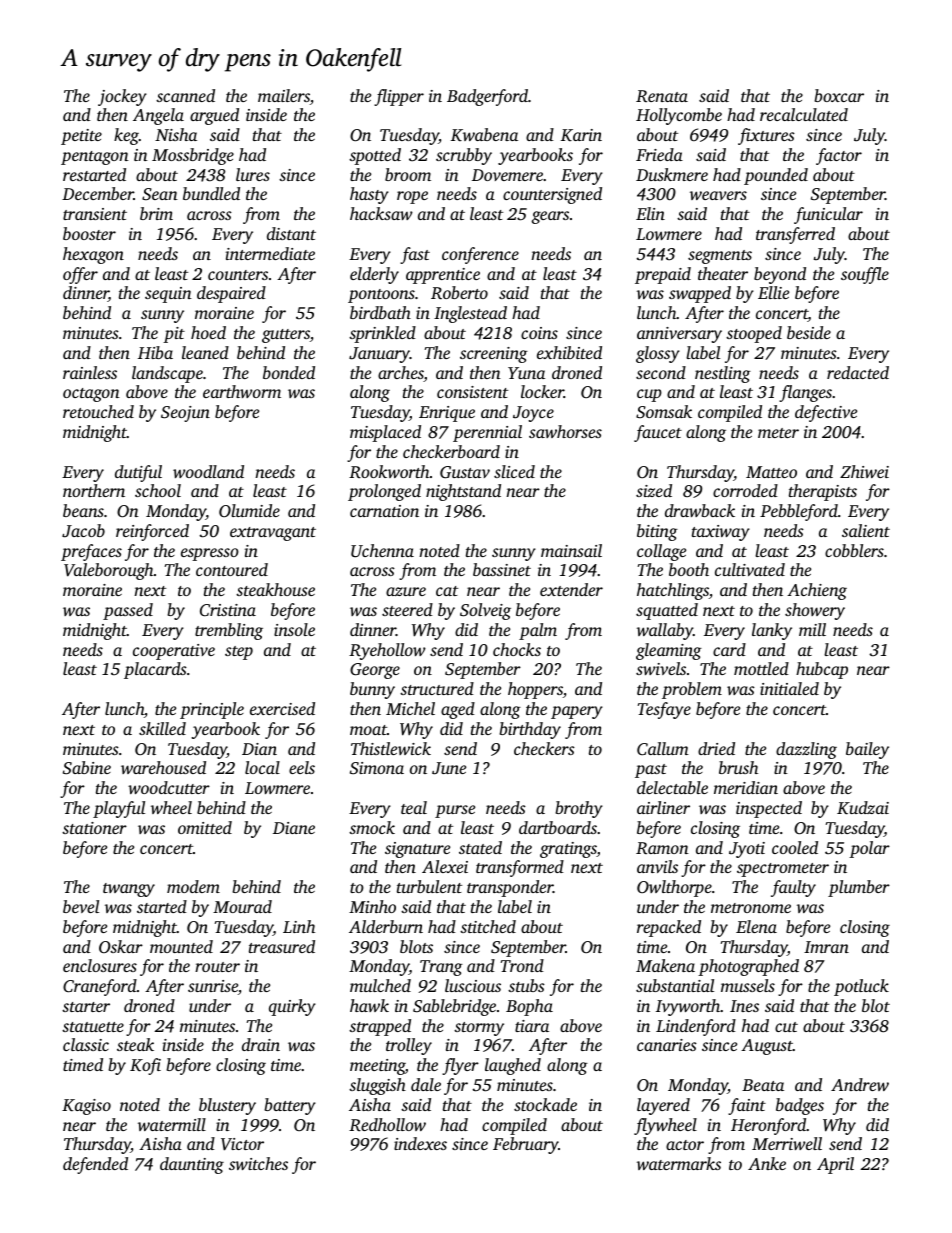  What do you see at coordinates (211, 193) in the screenshot?
I see `bundled` at bounding box center [211, 193].
